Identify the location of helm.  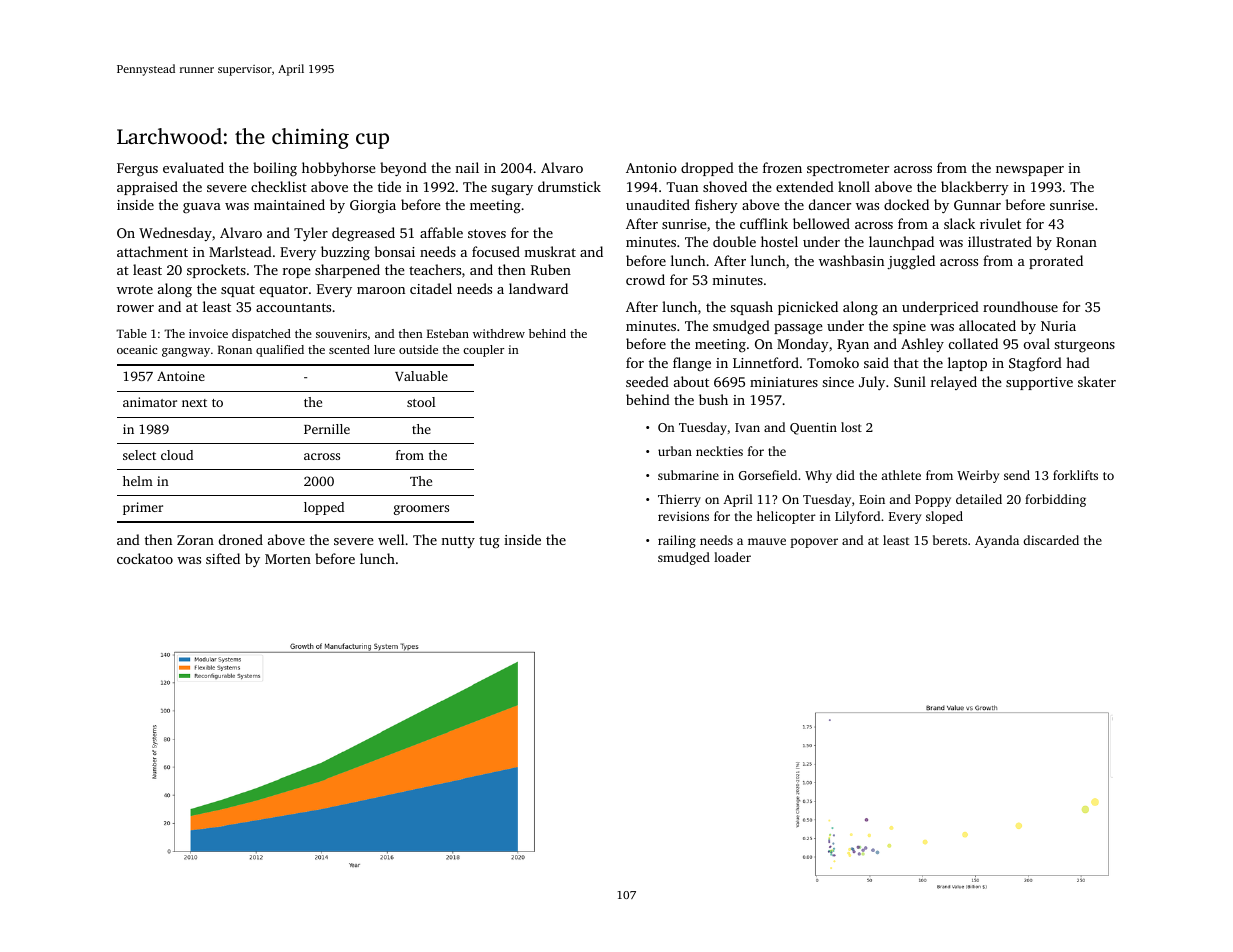
(138, 481).
